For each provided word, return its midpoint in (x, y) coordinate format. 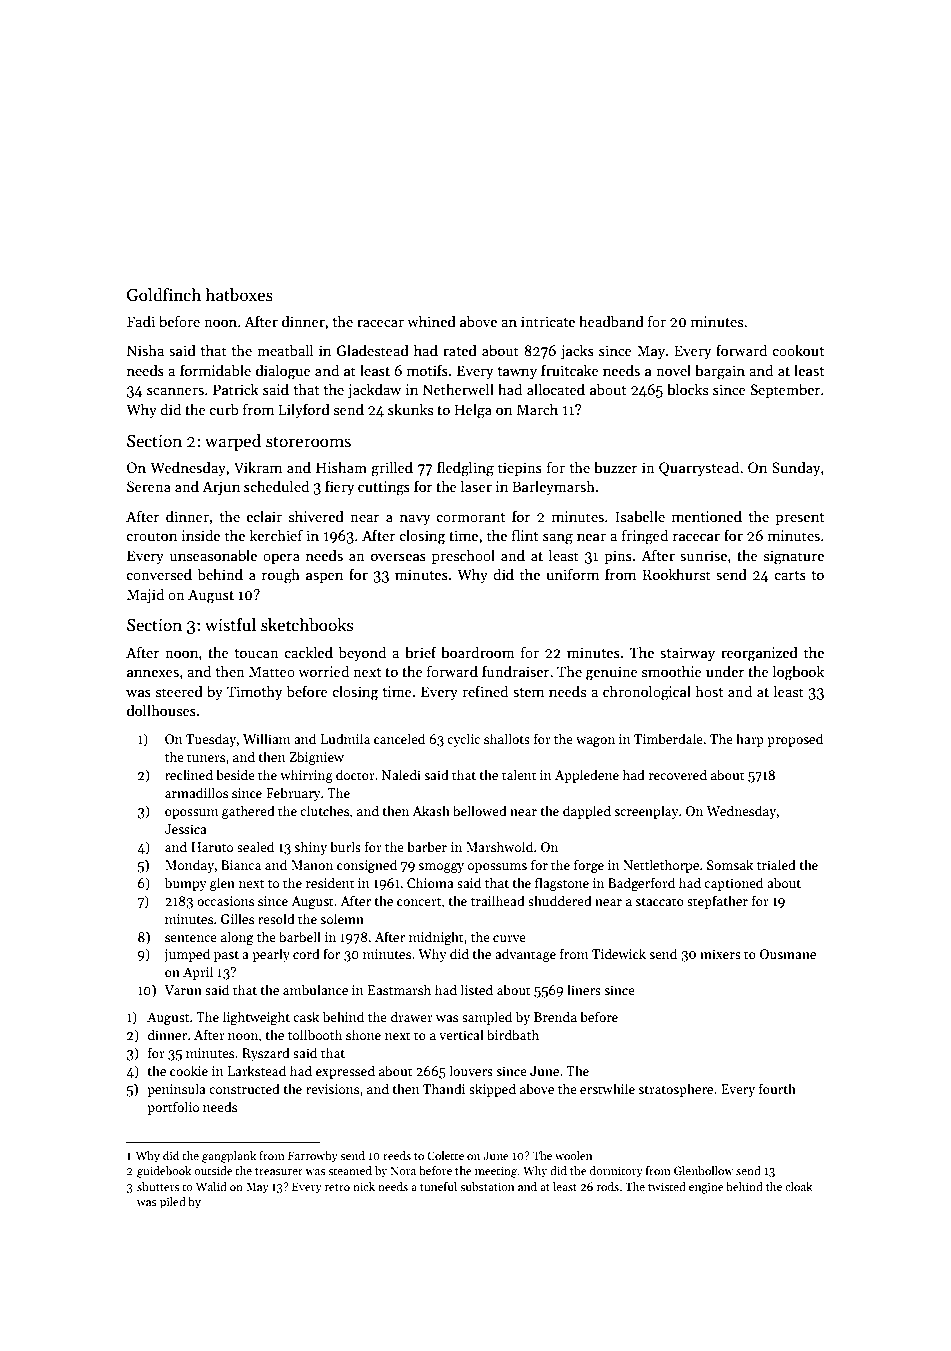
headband (611, 321)
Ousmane (788, 954)
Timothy (254, 692)
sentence (191, 938)
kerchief (276, 535)
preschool (463, 556)
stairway (687, 654)
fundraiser (516, 671)
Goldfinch (164, 295)
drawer (412, 1016)
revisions (332, 1089)
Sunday (796, 468)
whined (431, 321)
